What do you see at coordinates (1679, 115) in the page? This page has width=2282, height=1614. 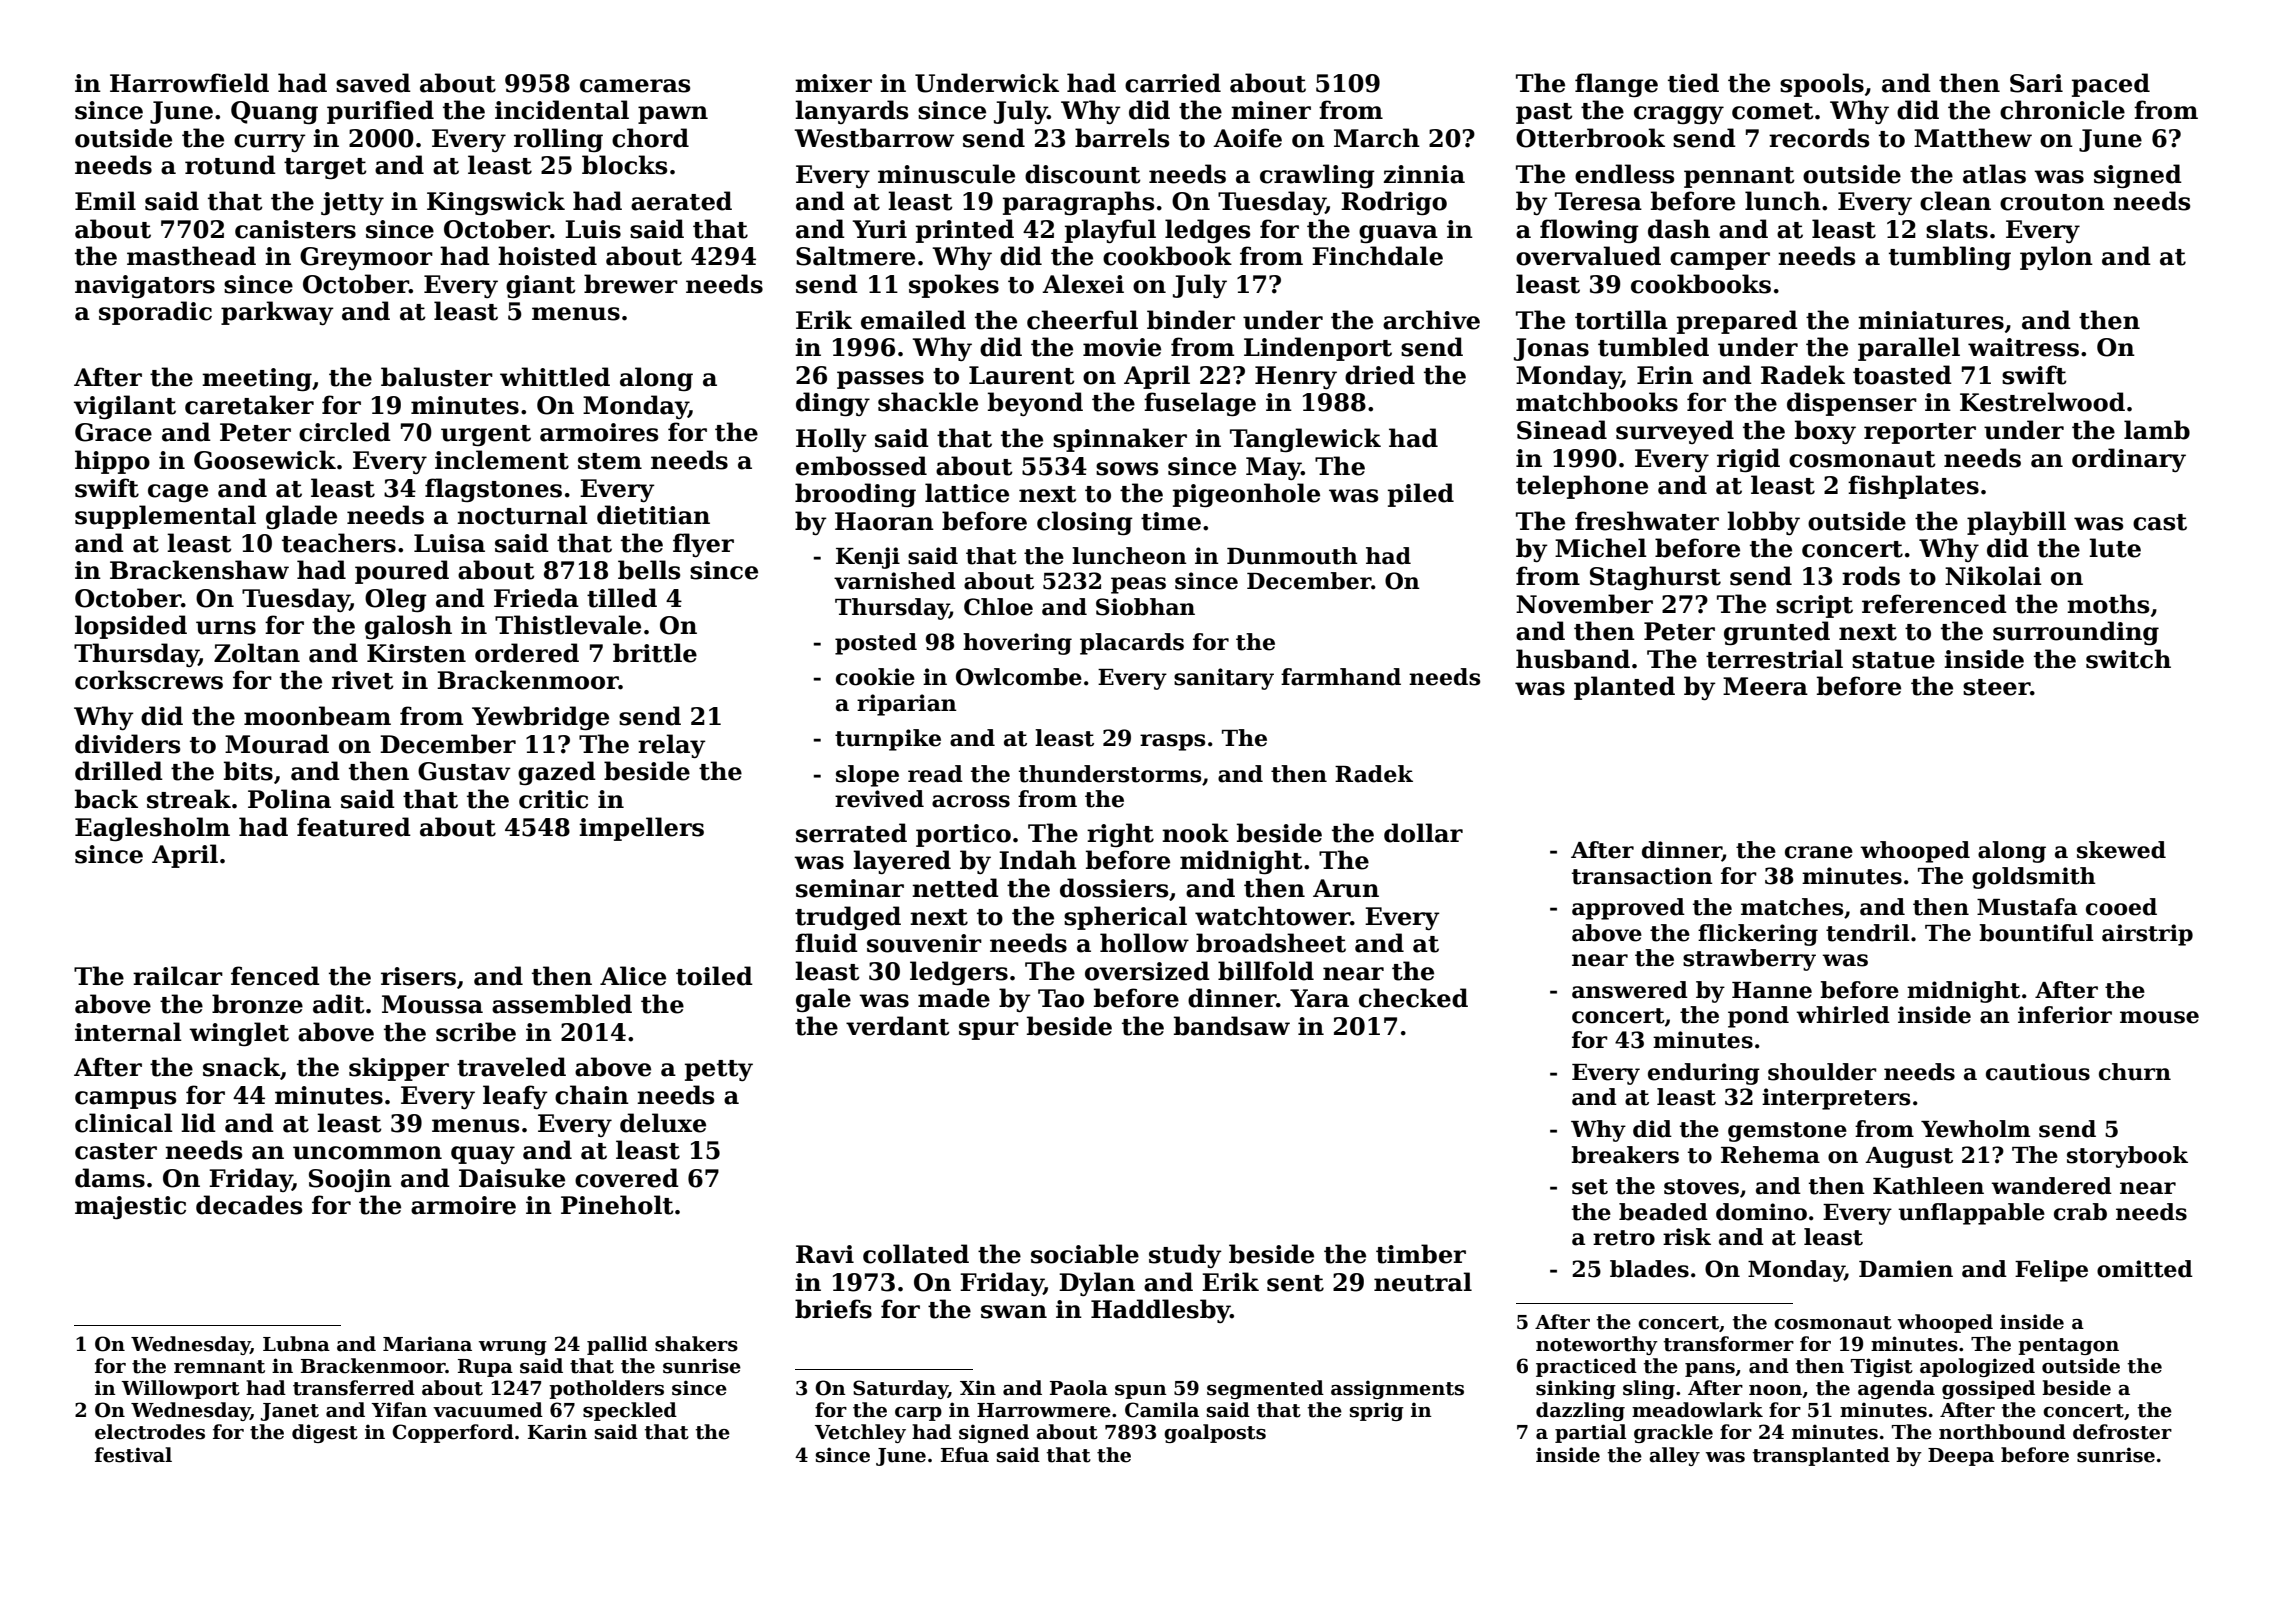 I see `craggy` at bounding box center [1679, 115].
